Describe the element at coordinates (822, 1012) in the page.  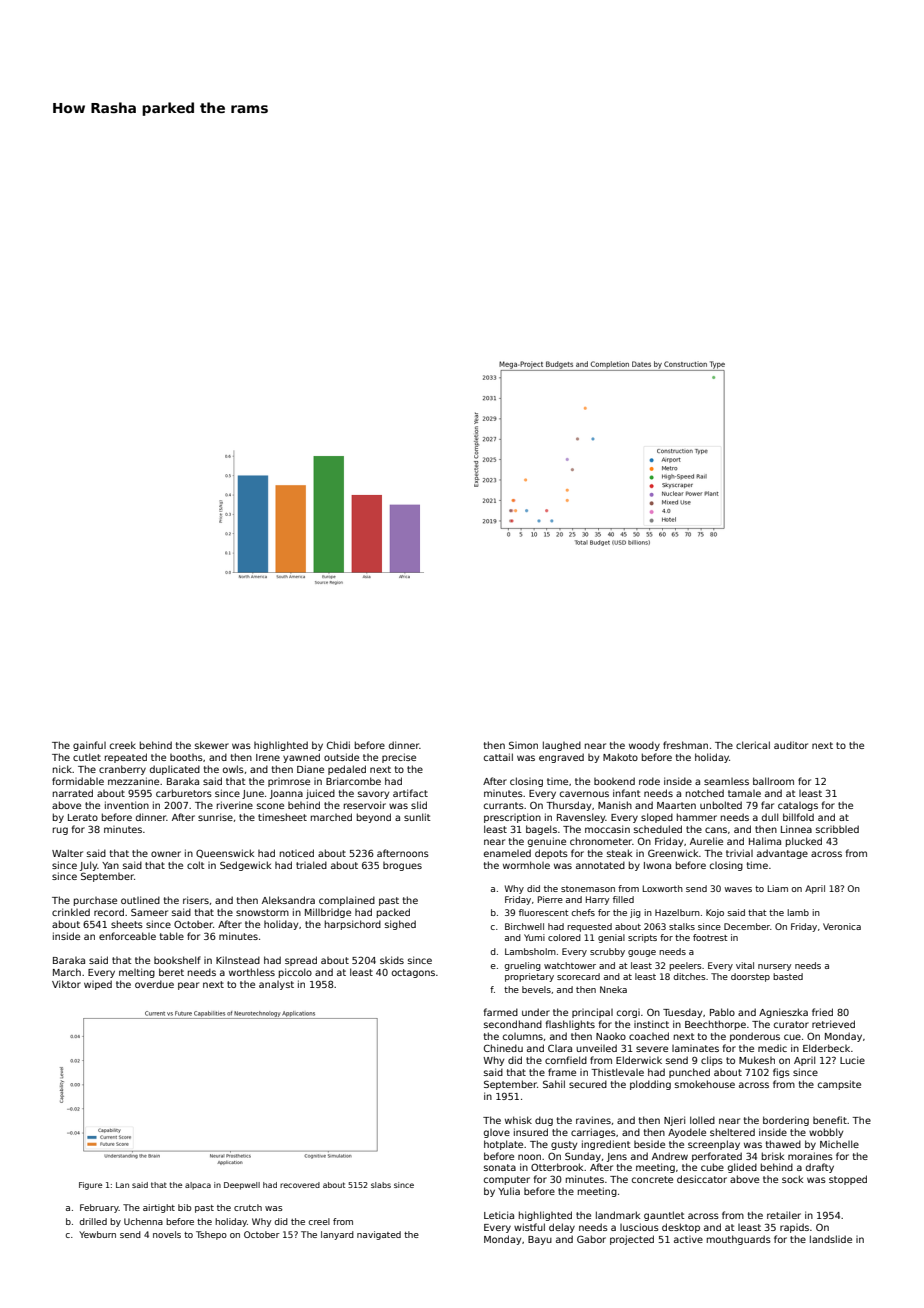
I see `fried` at that location.
